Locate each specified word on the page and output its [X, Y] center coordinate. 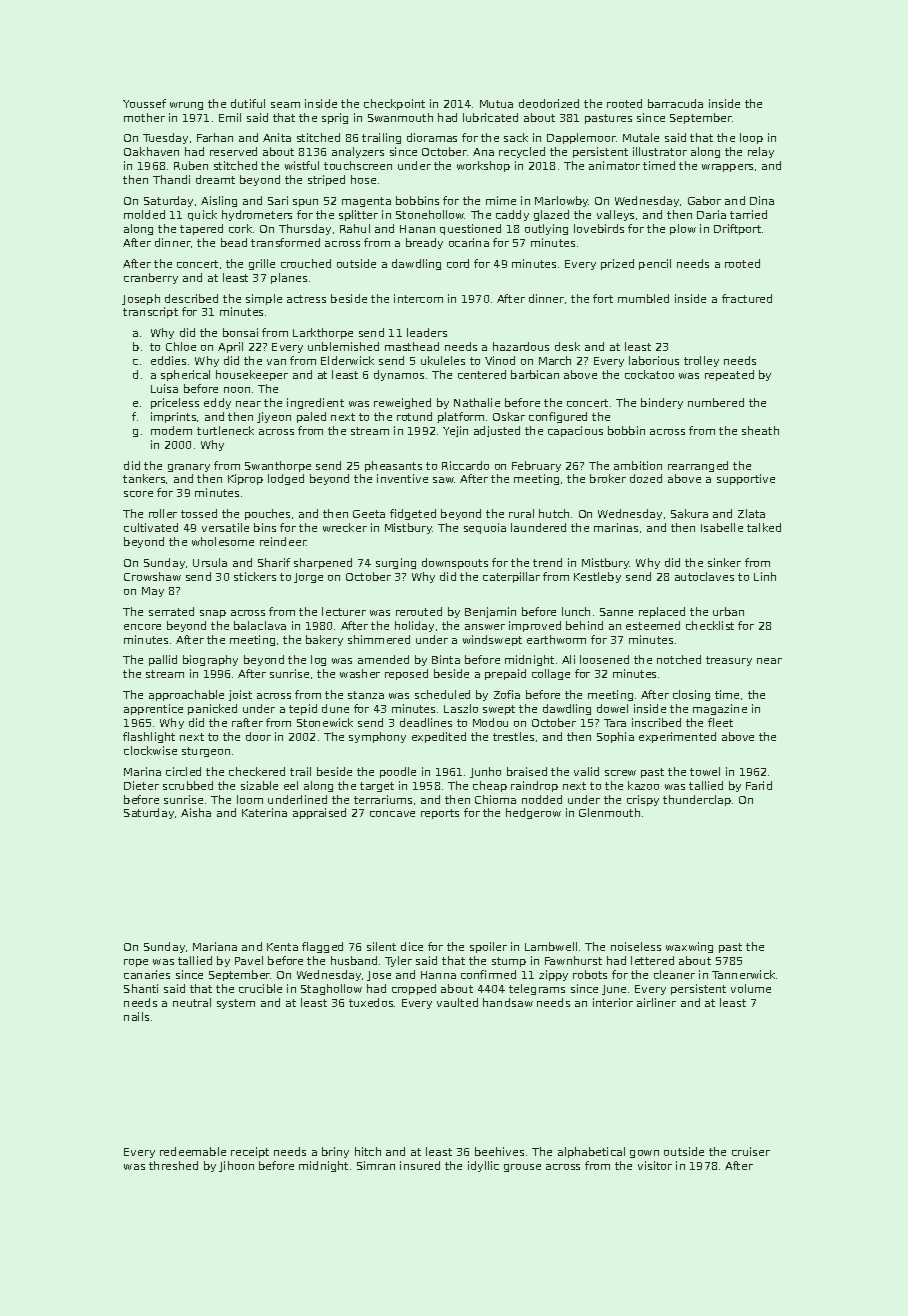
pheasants [393, 466]
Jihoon [236, 1166]
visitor [655, 1165]
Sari [278, 200]
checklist [710, 625]
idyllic [483, 1166]
